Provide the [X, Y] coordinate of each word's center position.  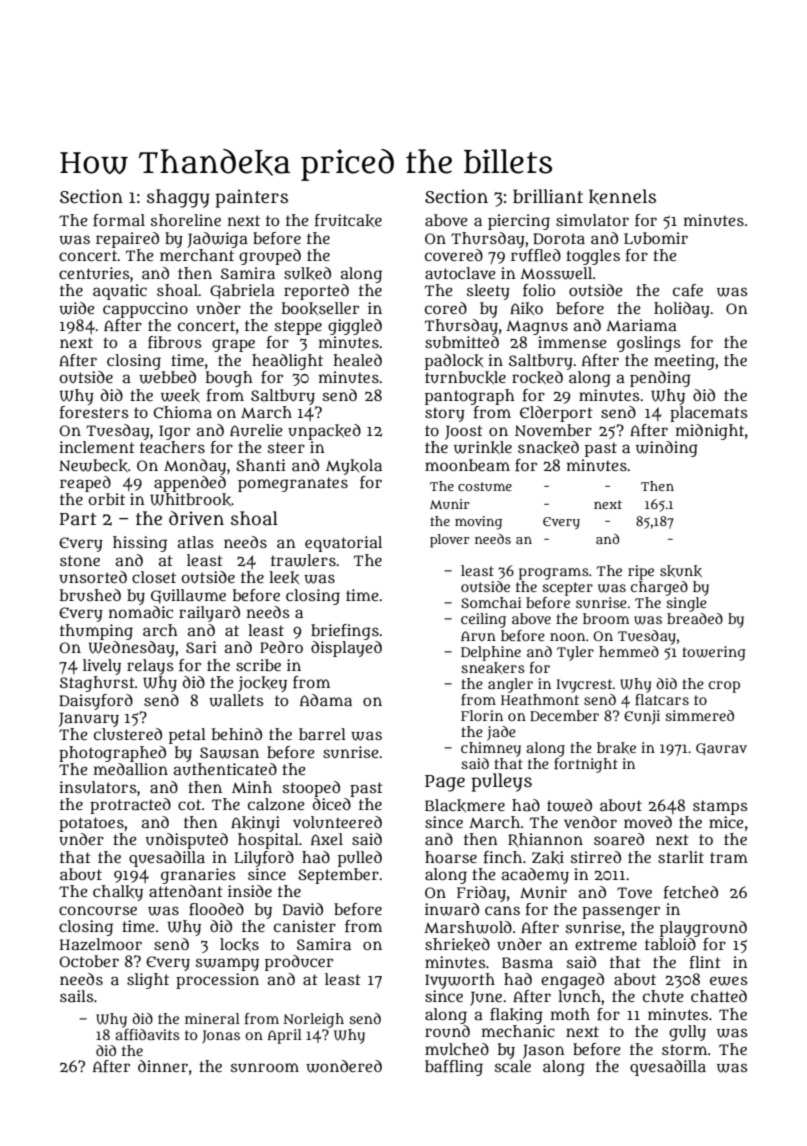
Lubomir [656, 238]
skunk [681, 571]
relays [150, 667]
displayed [346, 649]
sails [77, 996]
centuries [94, 273]
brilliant [548, 196]
